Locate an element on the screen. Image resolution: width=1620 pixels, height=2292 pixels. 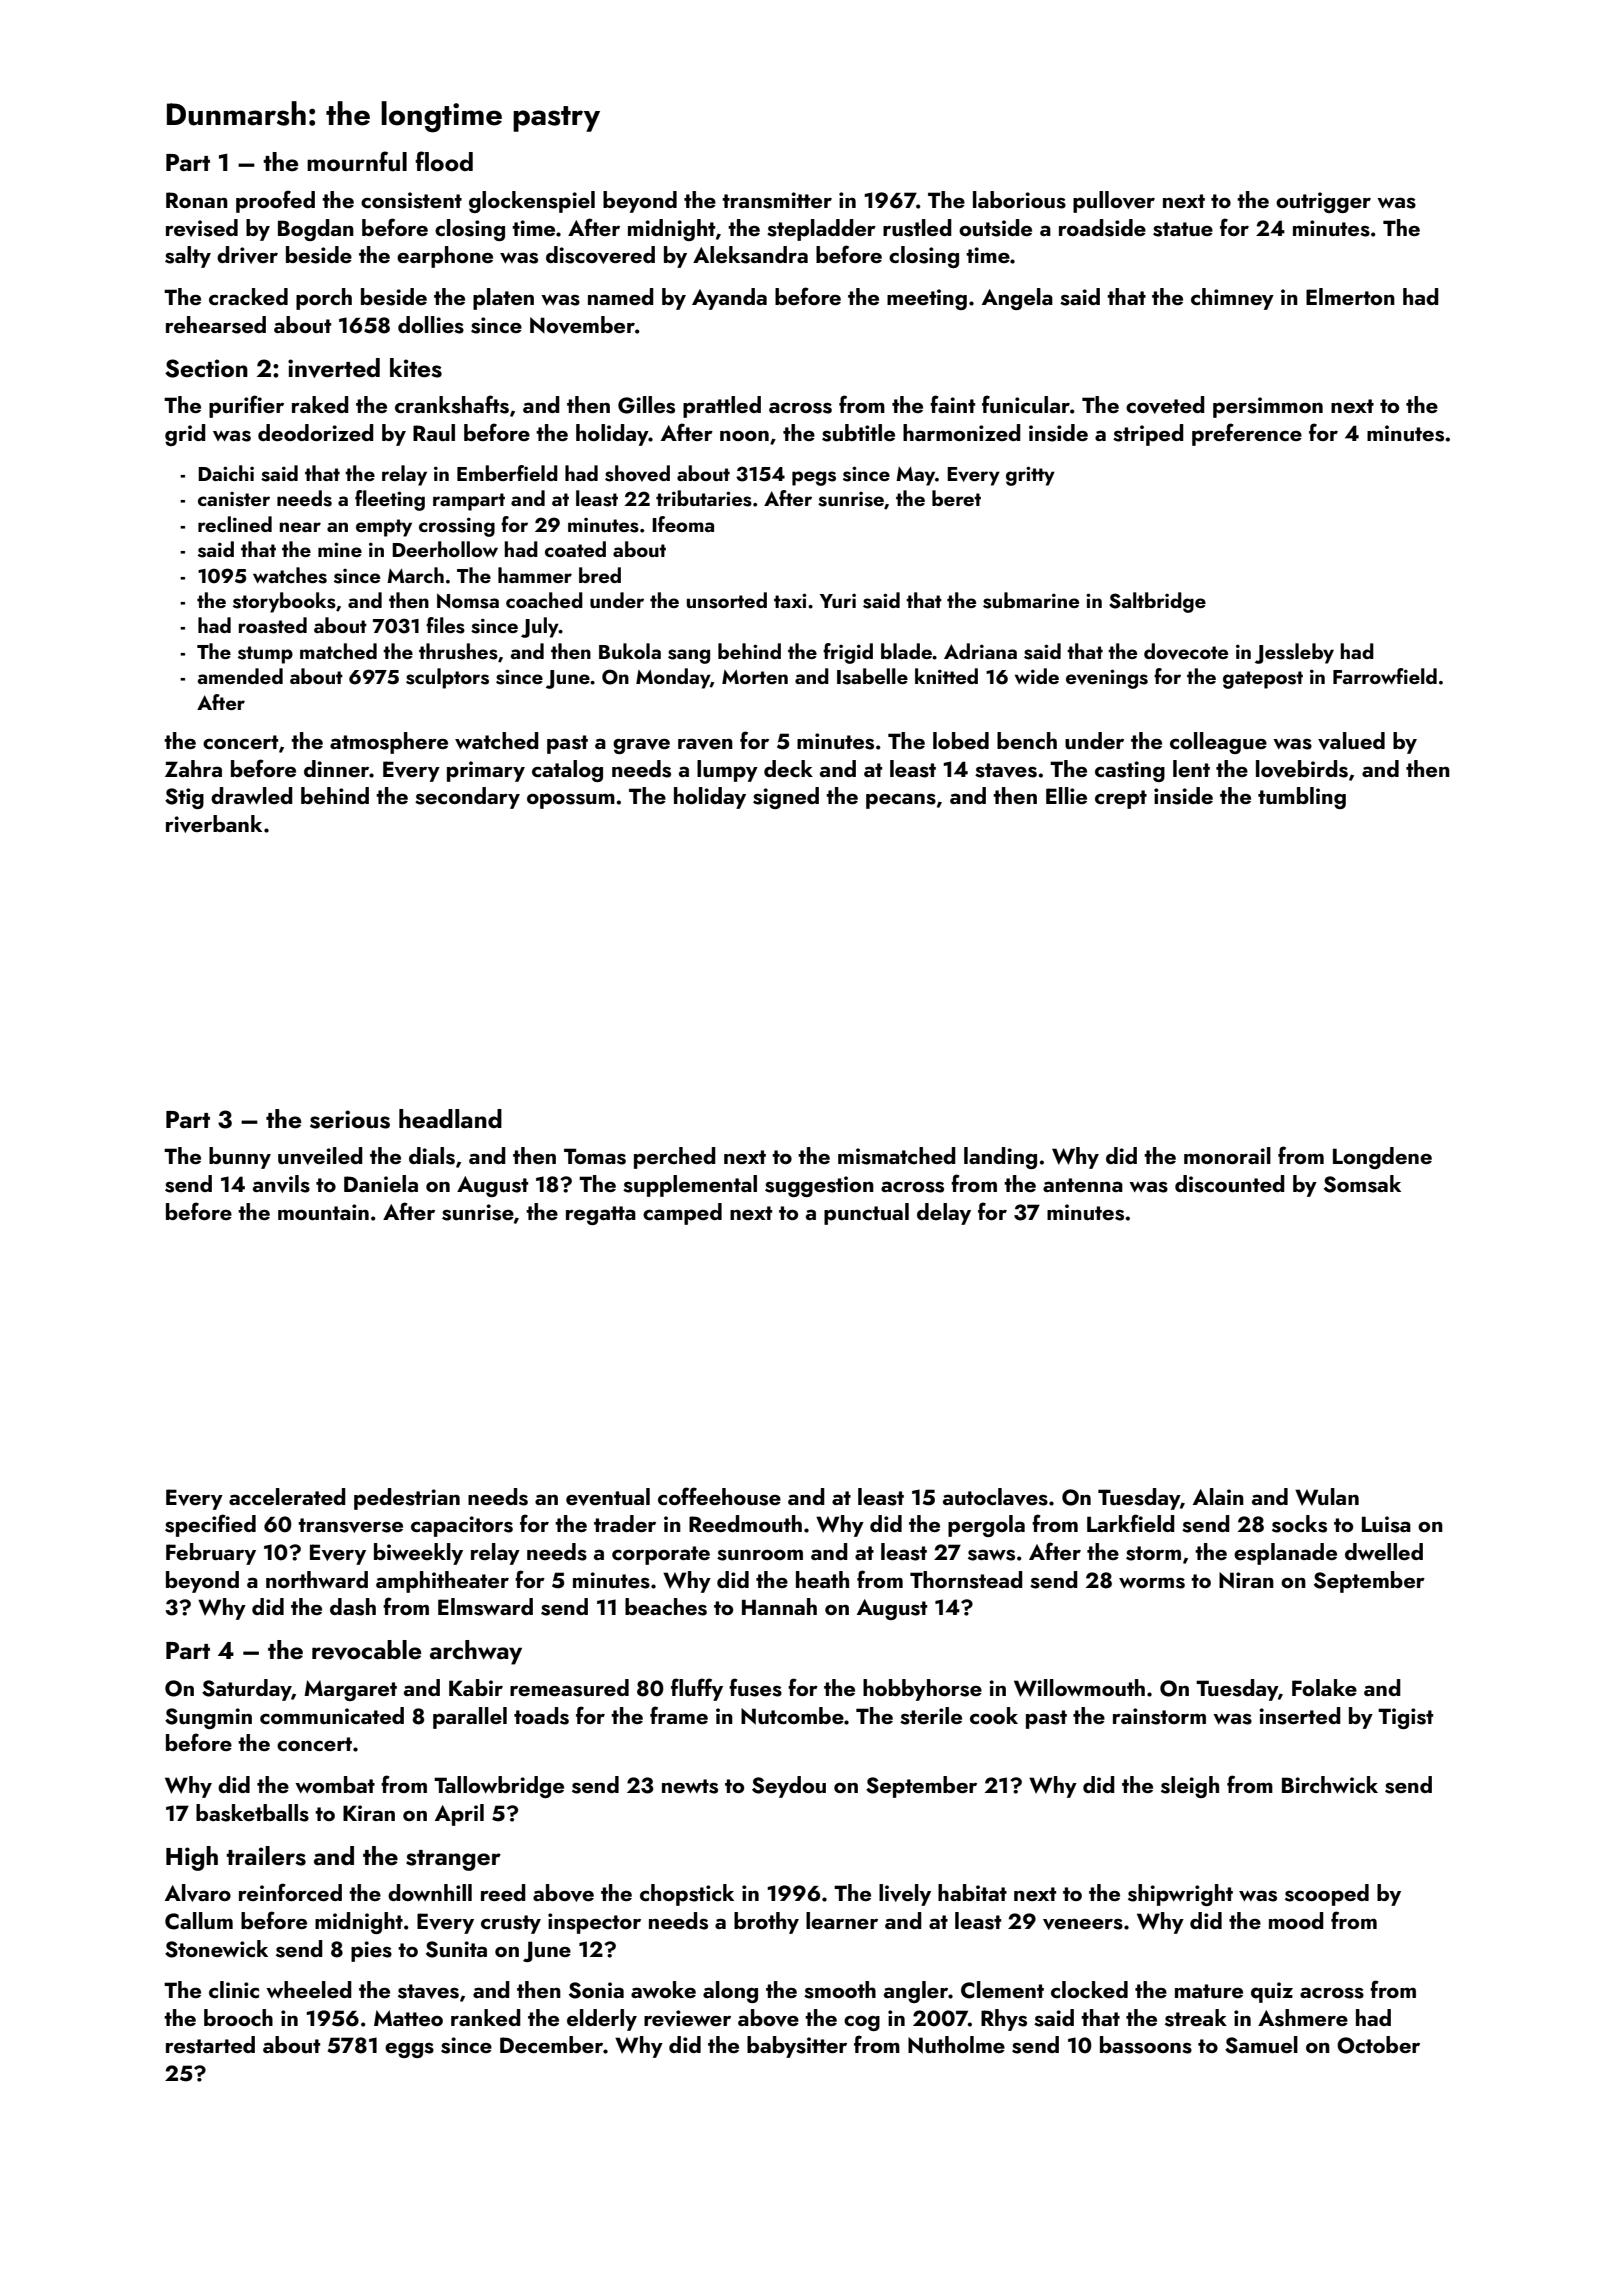
tumbling is located at coordinates (1302, 798).
